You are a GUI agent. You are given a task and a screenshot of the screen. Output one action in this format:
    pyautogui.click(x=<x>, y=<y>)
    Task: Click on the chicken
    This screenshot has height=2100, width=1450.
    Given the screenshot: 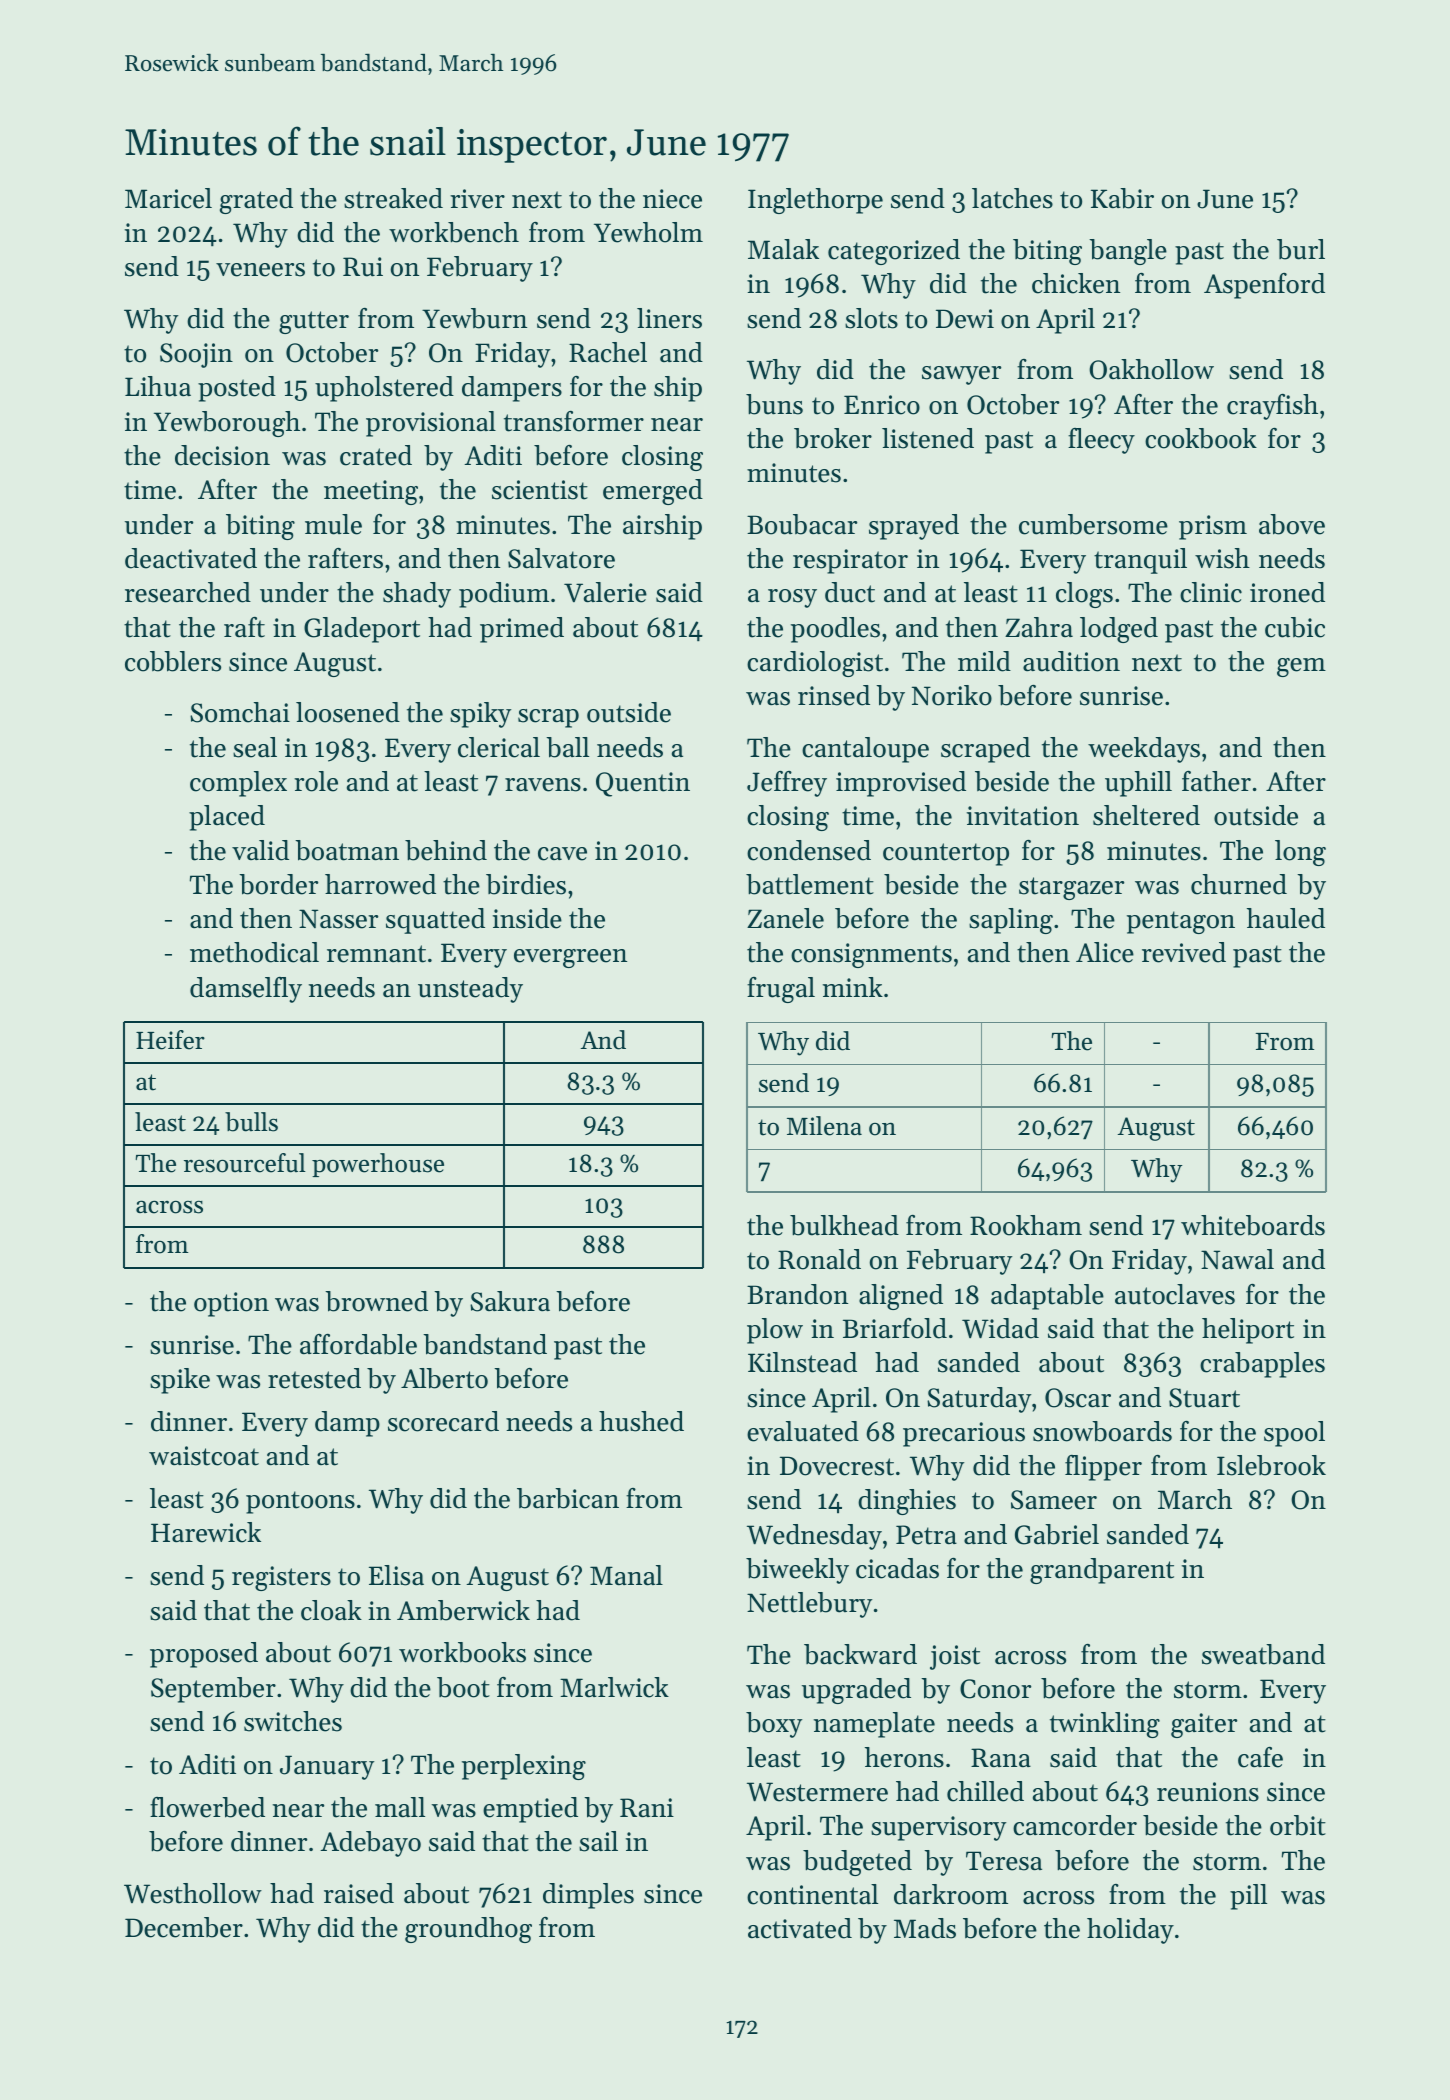 What is the action you would take?
    pyautogui.click(x=1076, y=283)
